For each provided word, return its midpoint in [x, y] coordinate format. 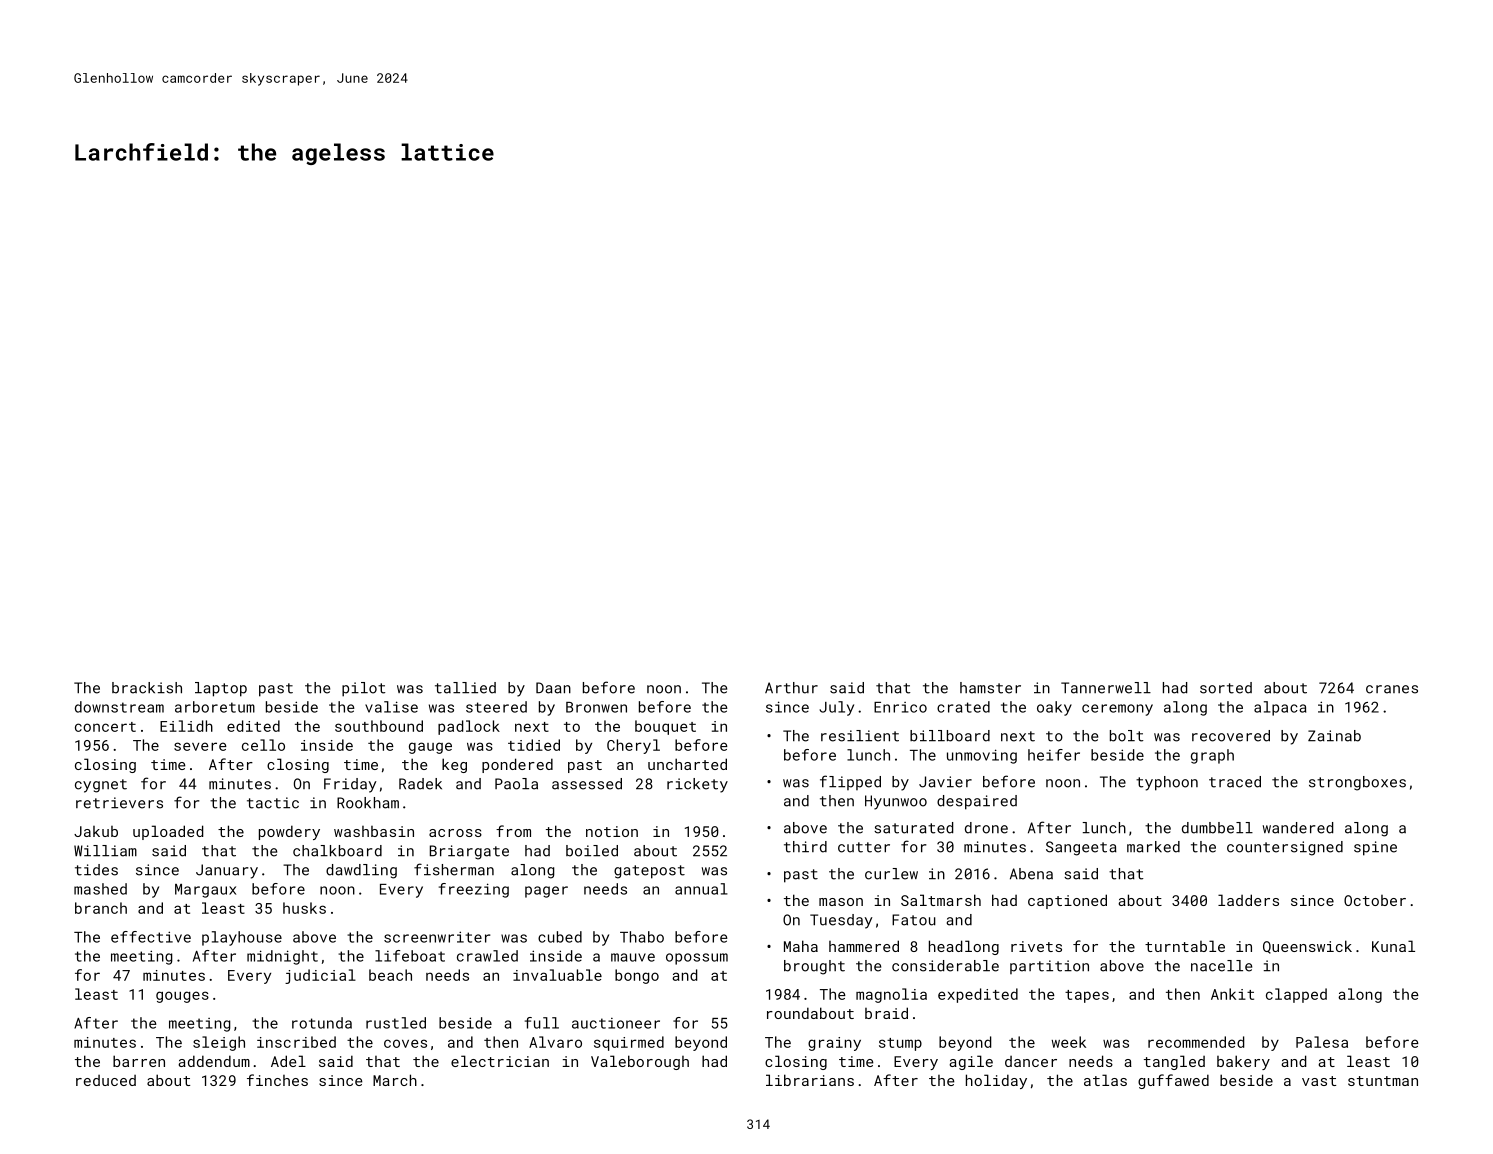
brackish [147, 688]
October [1375, 900]
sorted [1226, 688]
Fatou [914, 920]
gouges [182, 997]
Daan [553, 688]
